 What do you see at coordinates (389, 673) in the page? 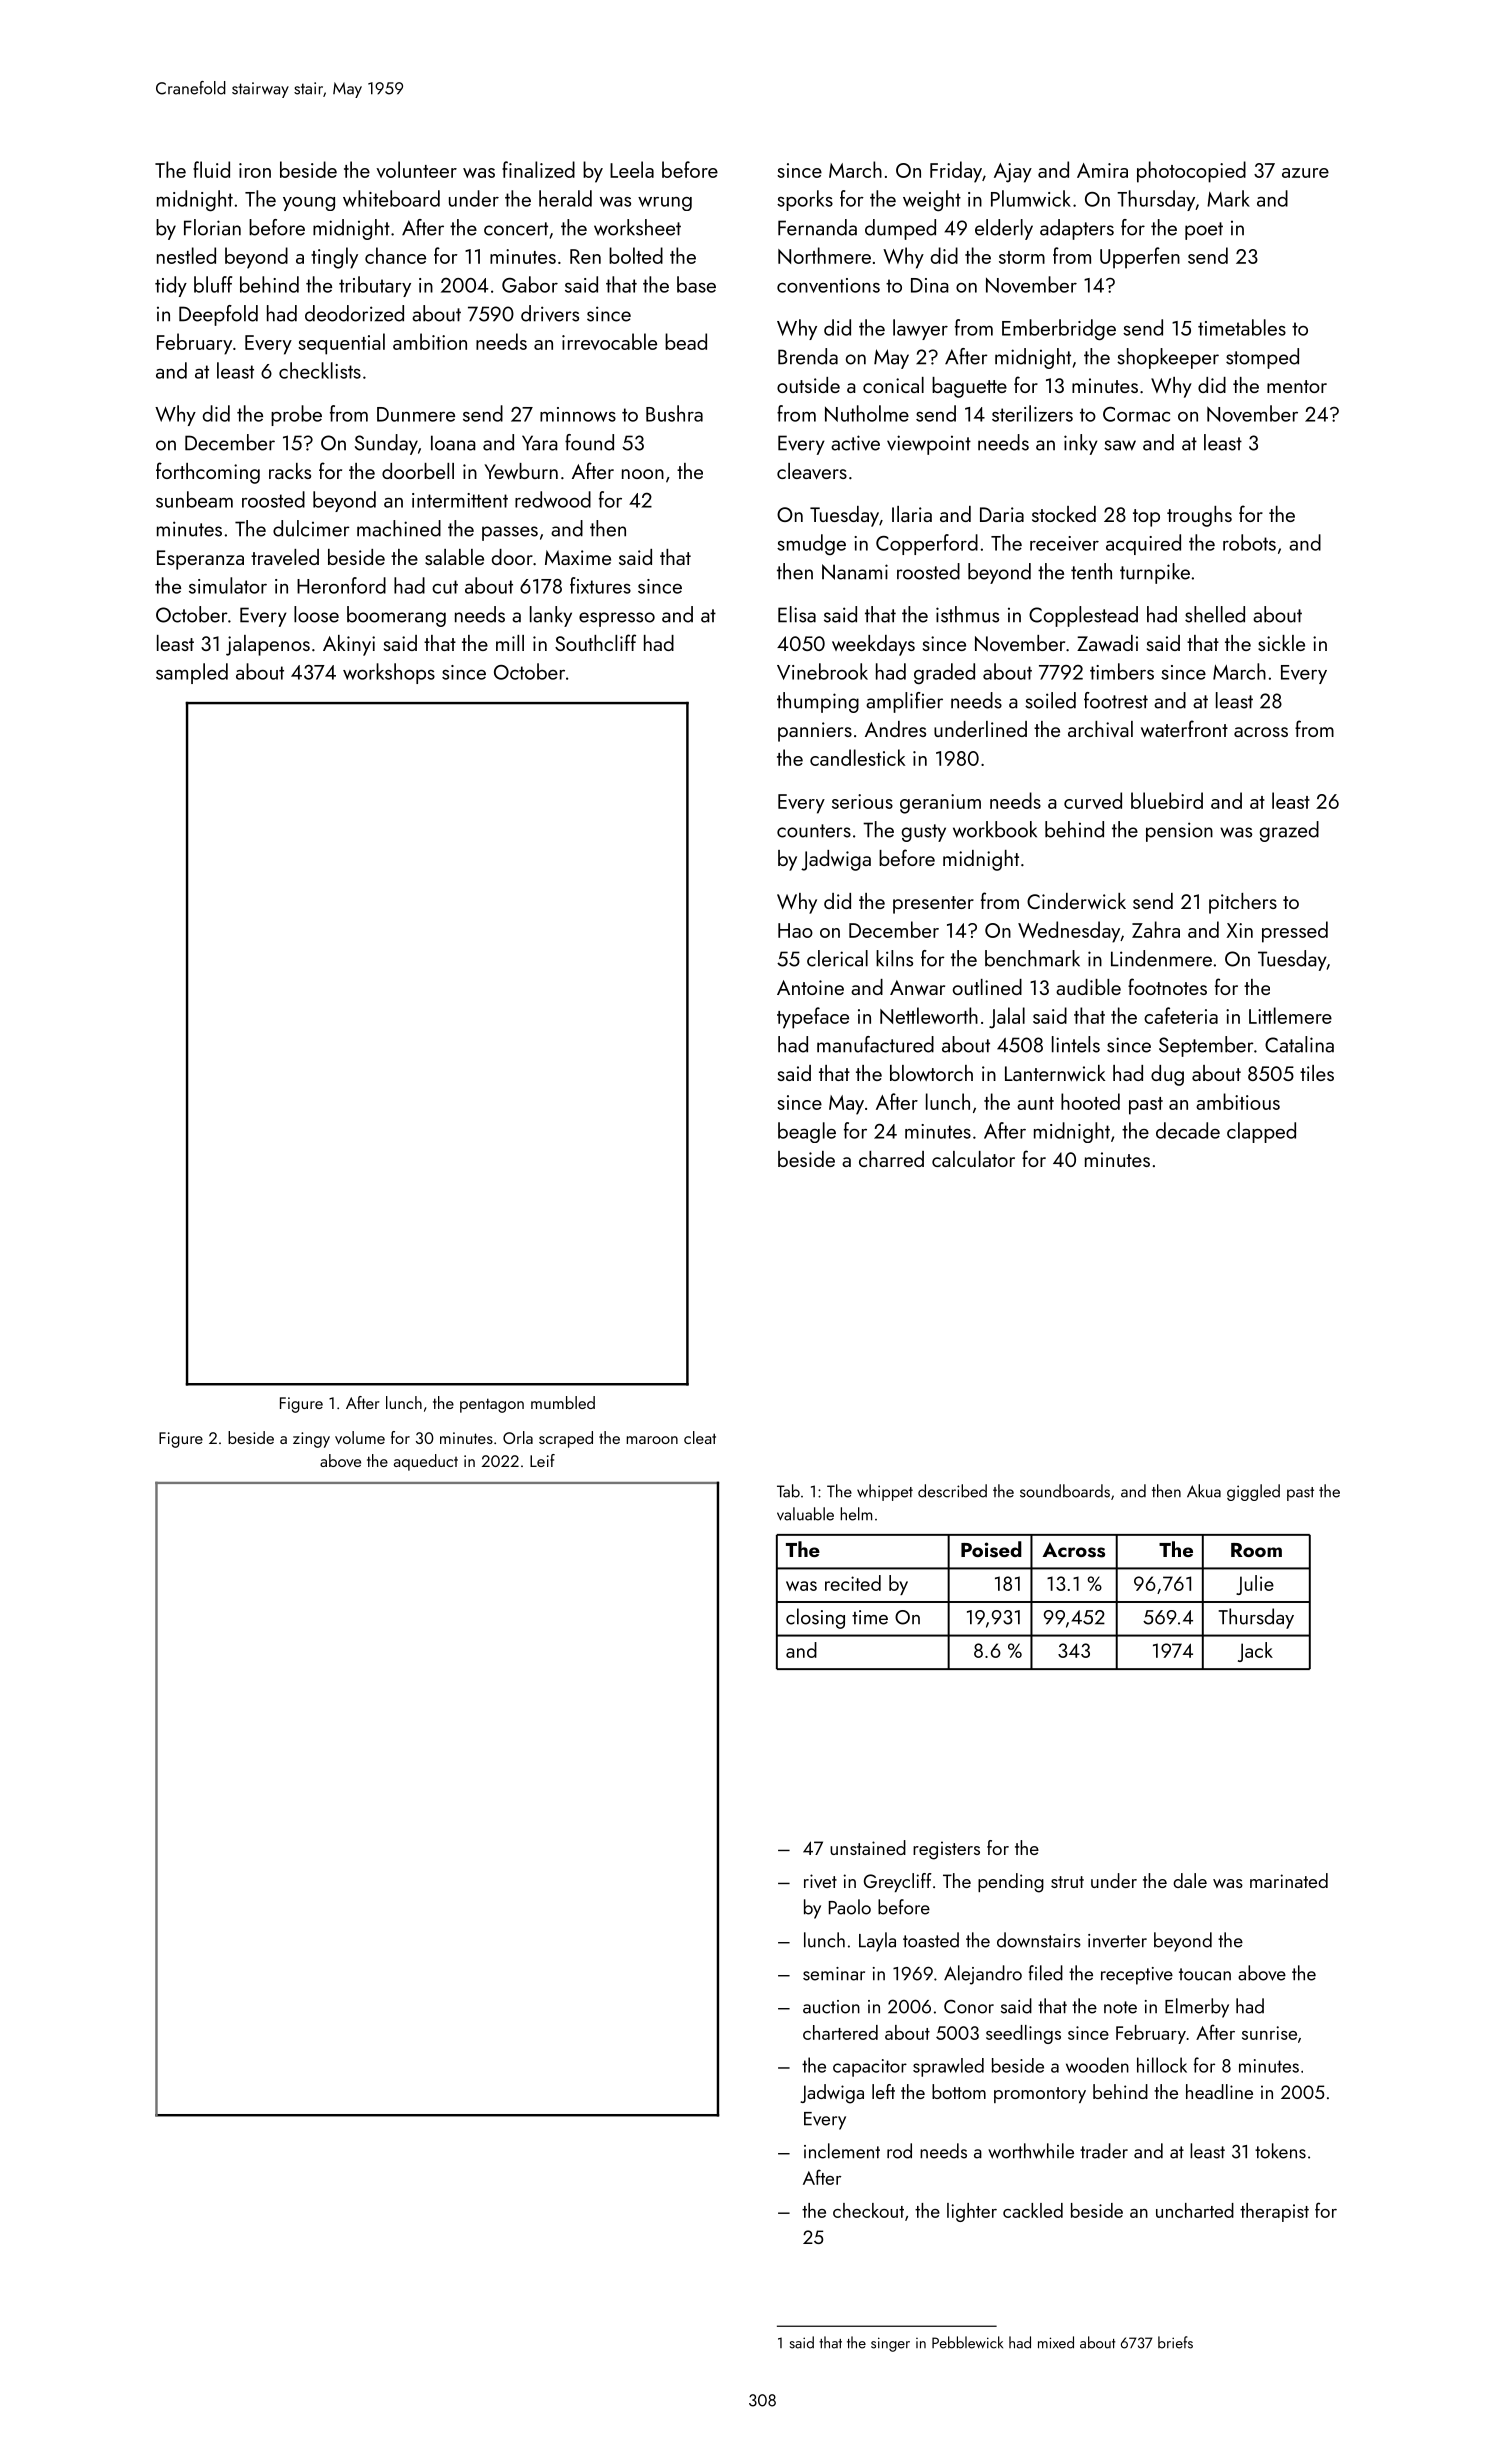
I see `workshops` at bounding box center [389, 673].
